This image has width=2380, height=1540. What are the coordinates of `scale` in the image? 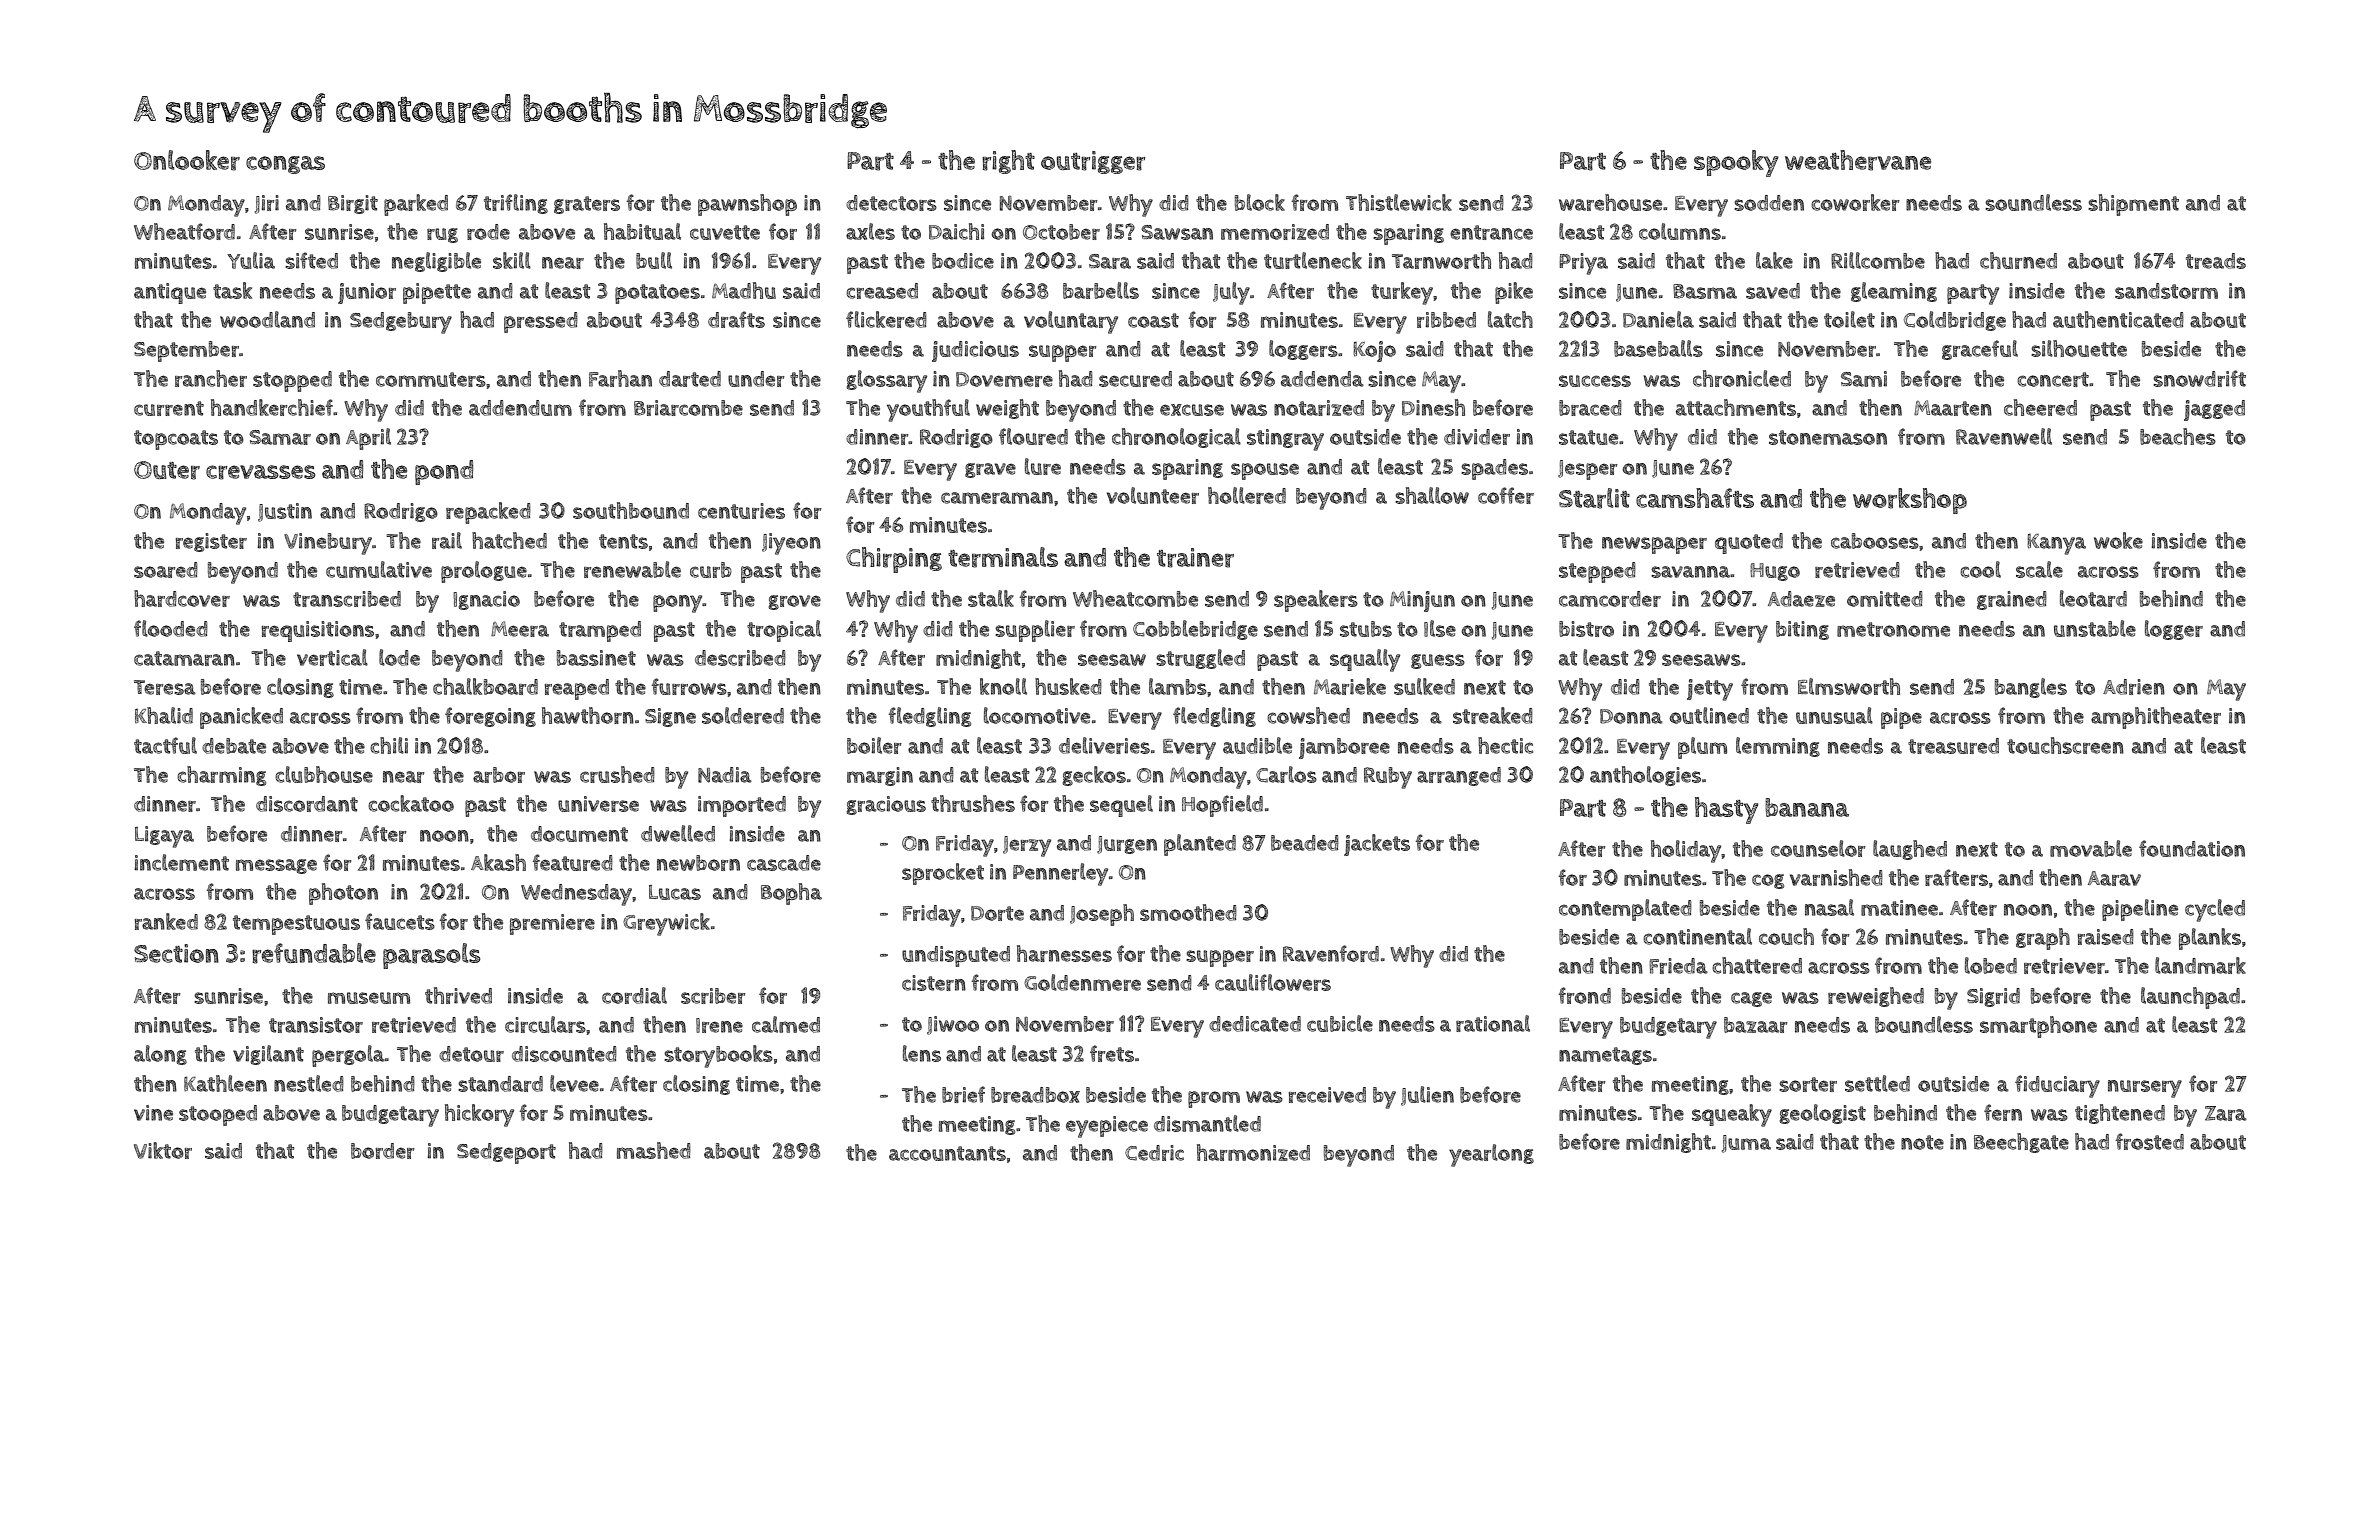 It's located at (2039, 569).
